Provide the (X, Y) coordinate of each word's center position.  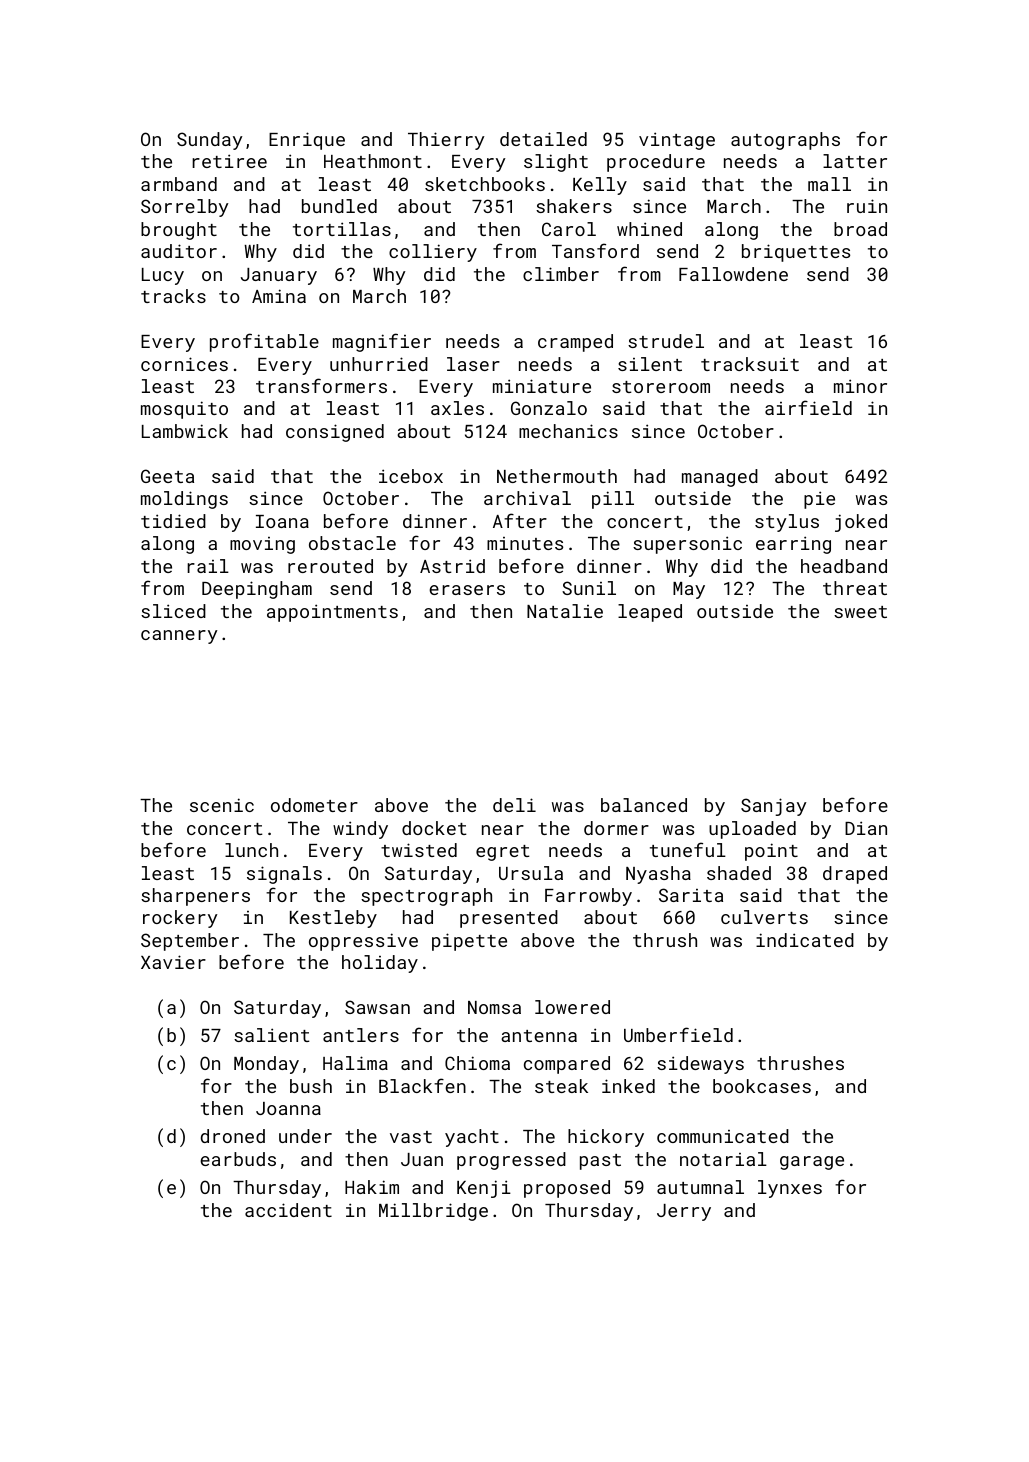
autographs (785, 141)
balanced (644, 805)
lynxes (790, 1189)
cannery (179, 637)
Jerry (684, 1212)
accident (288, 1210)
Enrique (307, 141)
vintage (677, 141)
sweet (860, 612)
